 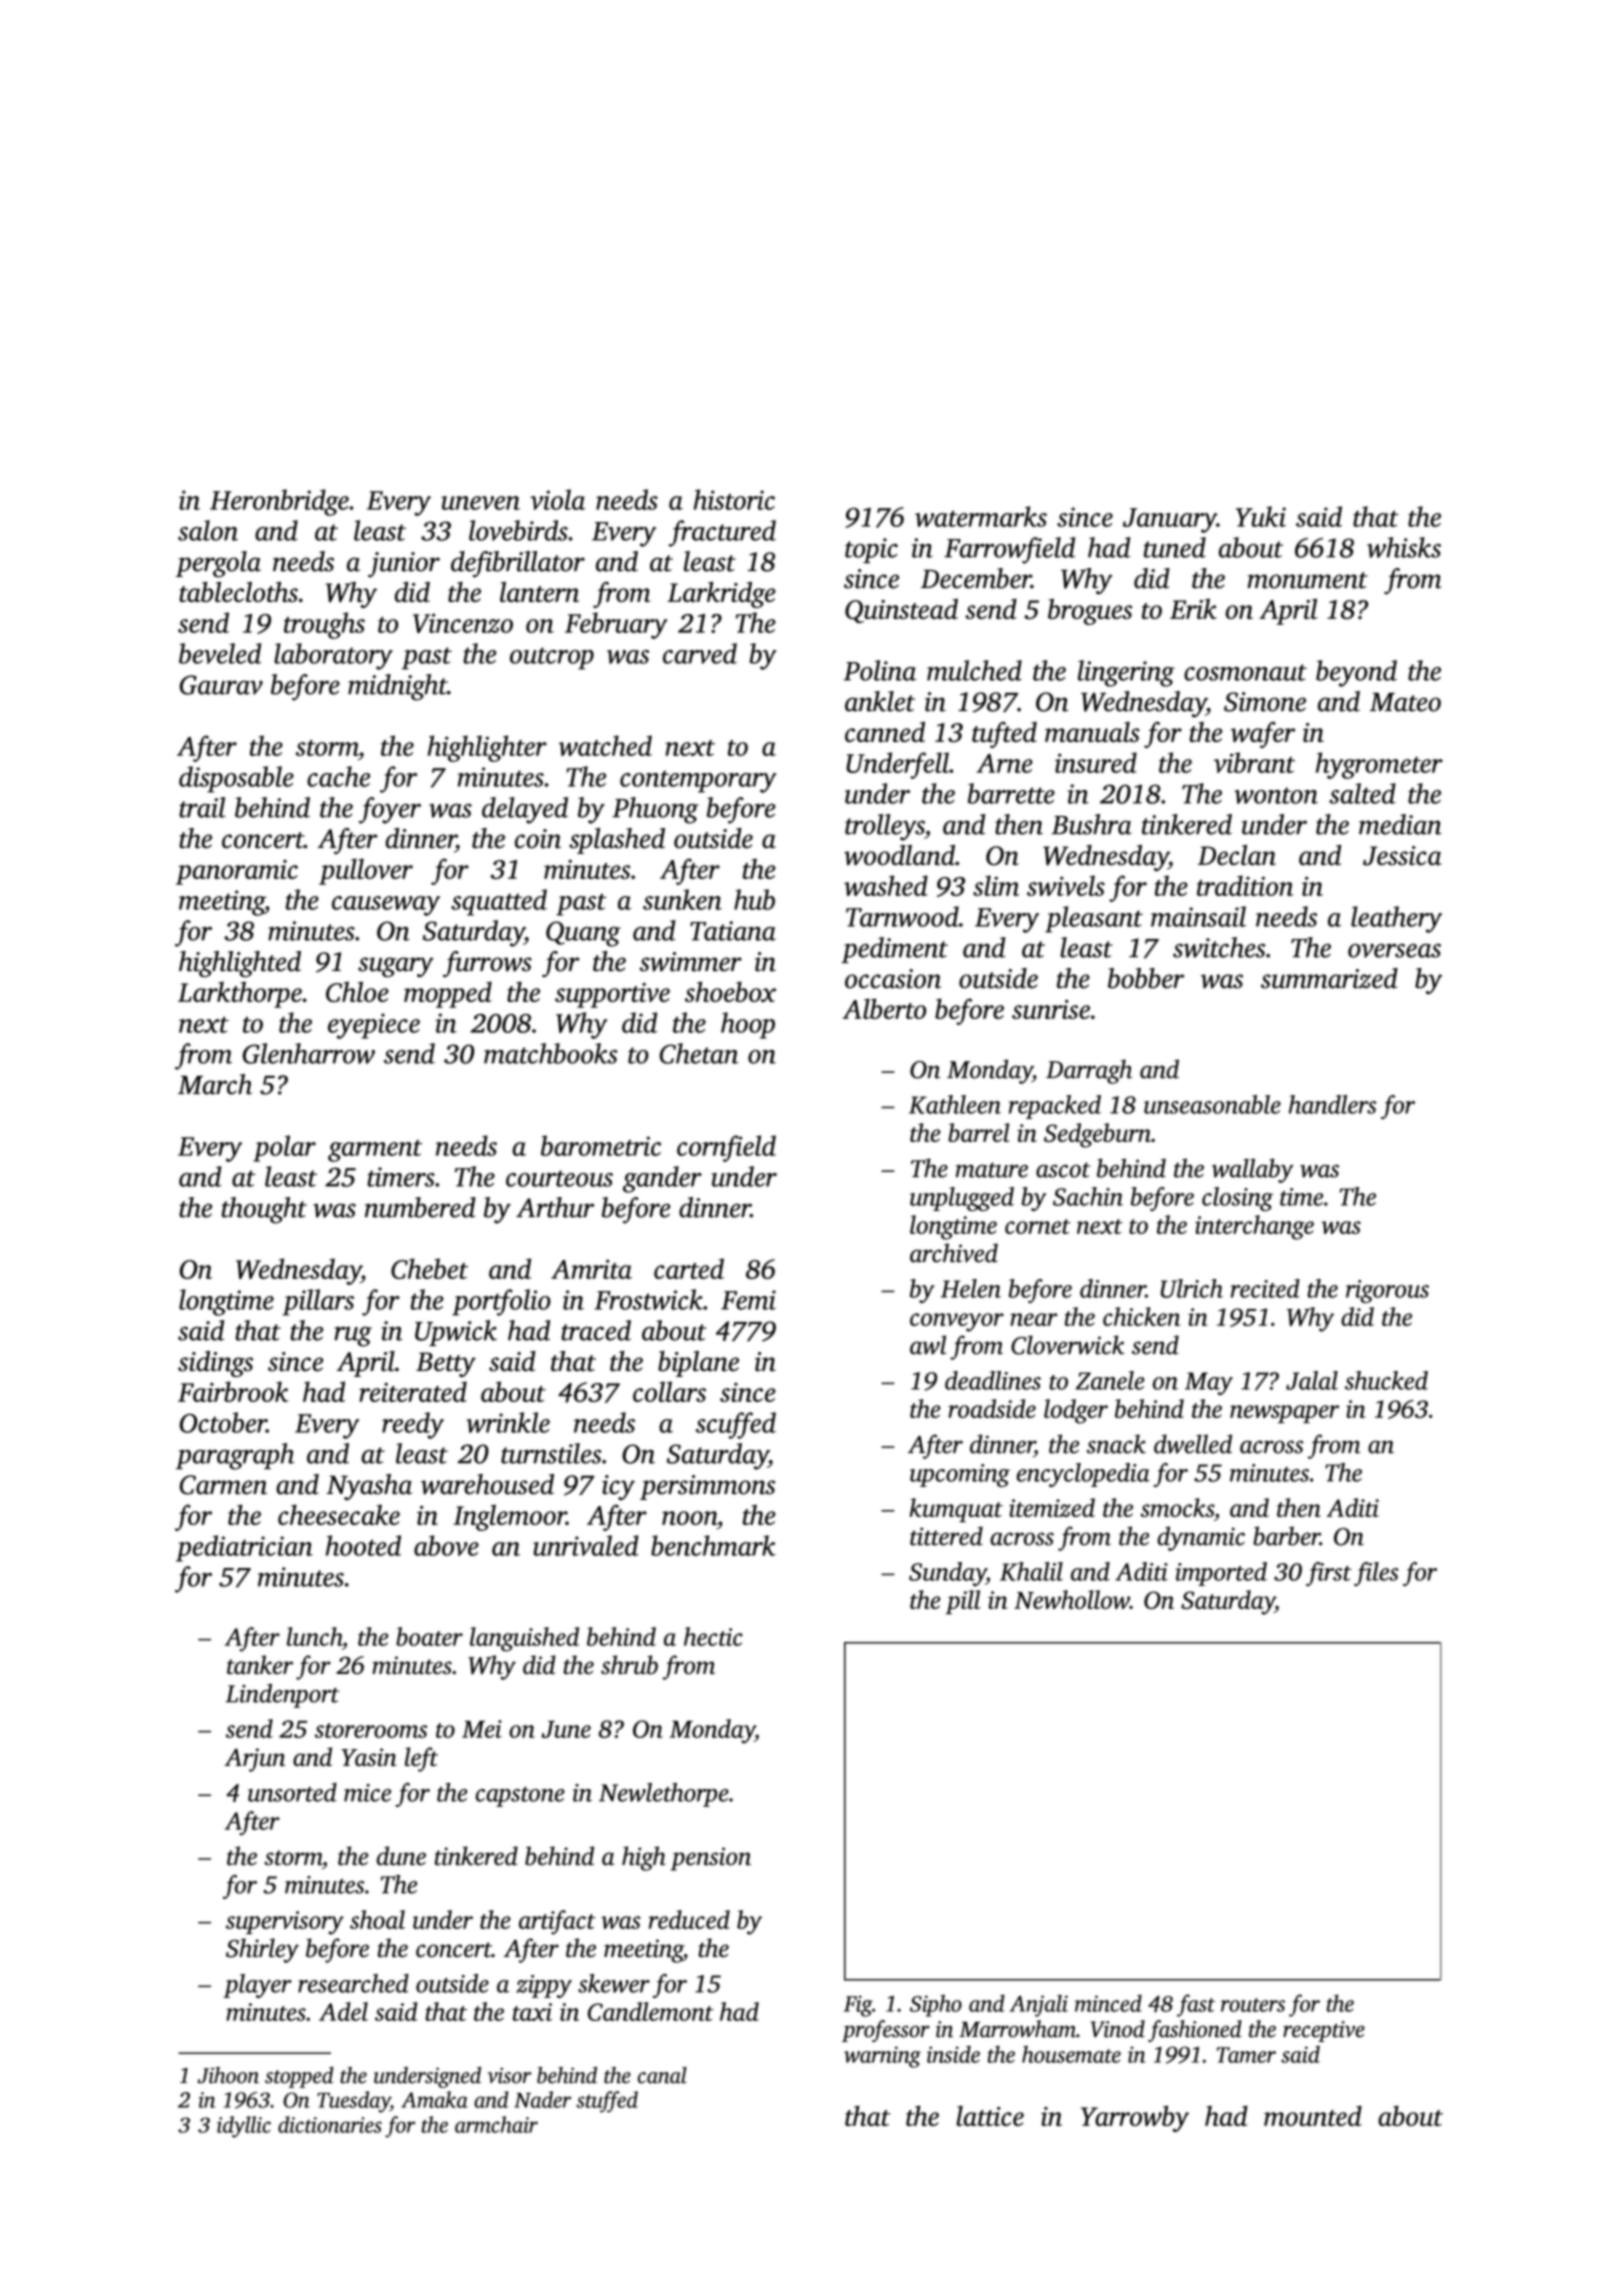 What do you see at coordinates (264, 1210) in the screenshot?
I see `thought` at bounding box center [264, 1210].
